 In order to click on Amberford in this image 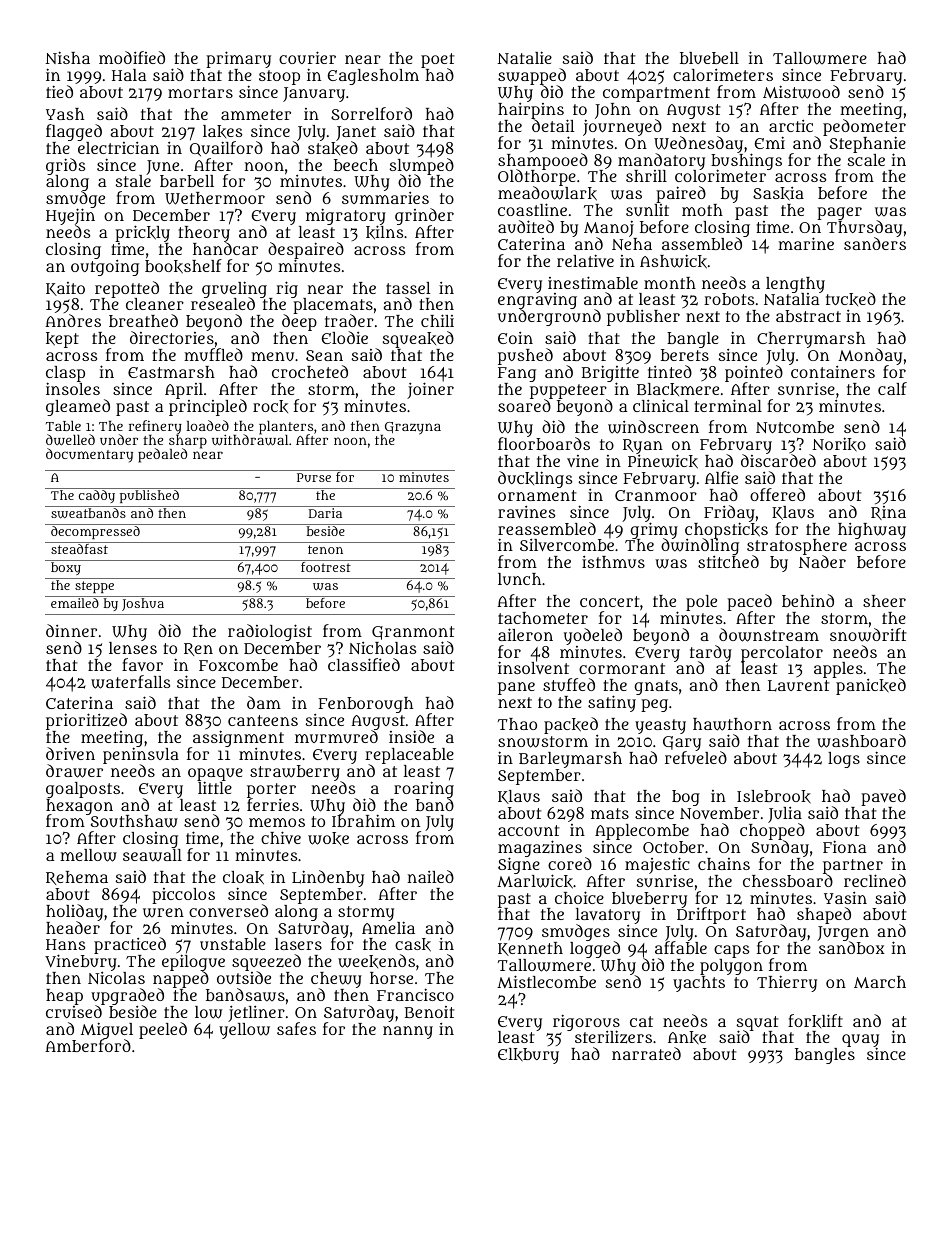, I will do `click(88, 1045)`.
